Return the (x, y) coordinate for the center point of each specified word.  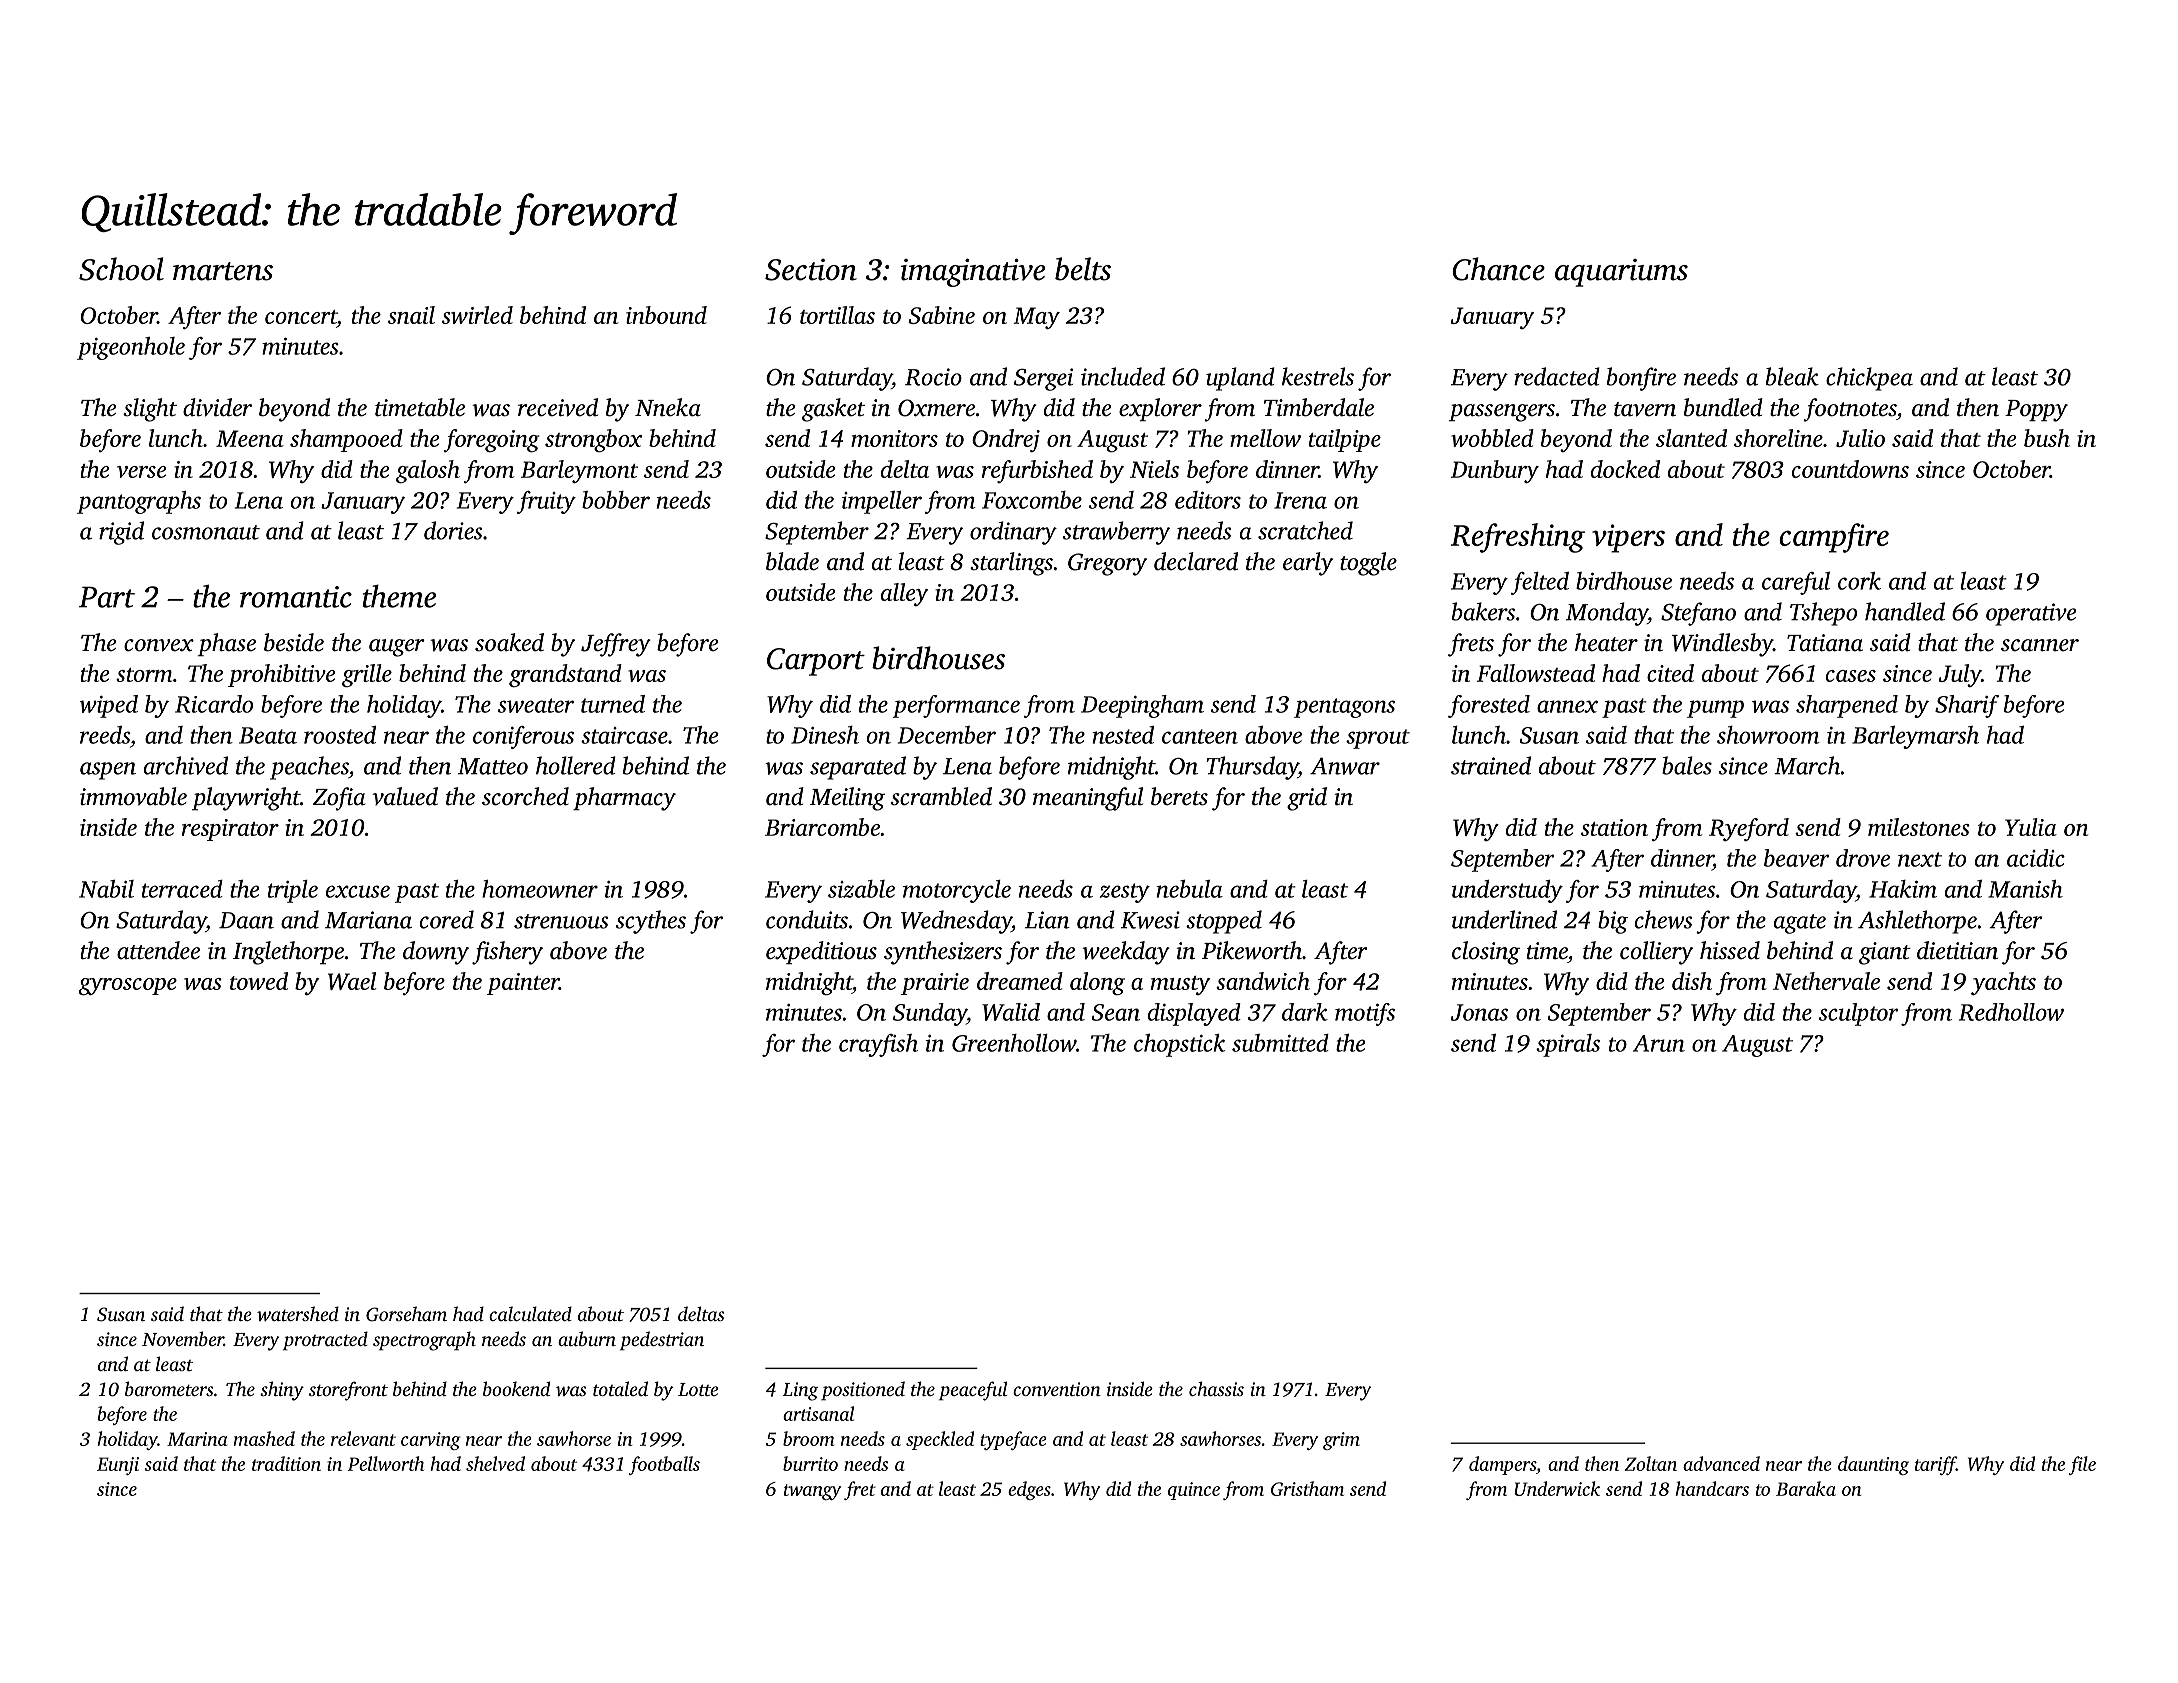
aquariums (1621, 273)
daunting (1873, 1465)
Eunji (118, 1466)
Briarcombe (822, 827)
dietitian (1957, 950)
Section (811, 270)
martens (223, 271)
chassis (1216, 1388)
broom (808, 1438)
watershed (298, 1313)
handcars (1712, 1488)
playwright (246, 799)
